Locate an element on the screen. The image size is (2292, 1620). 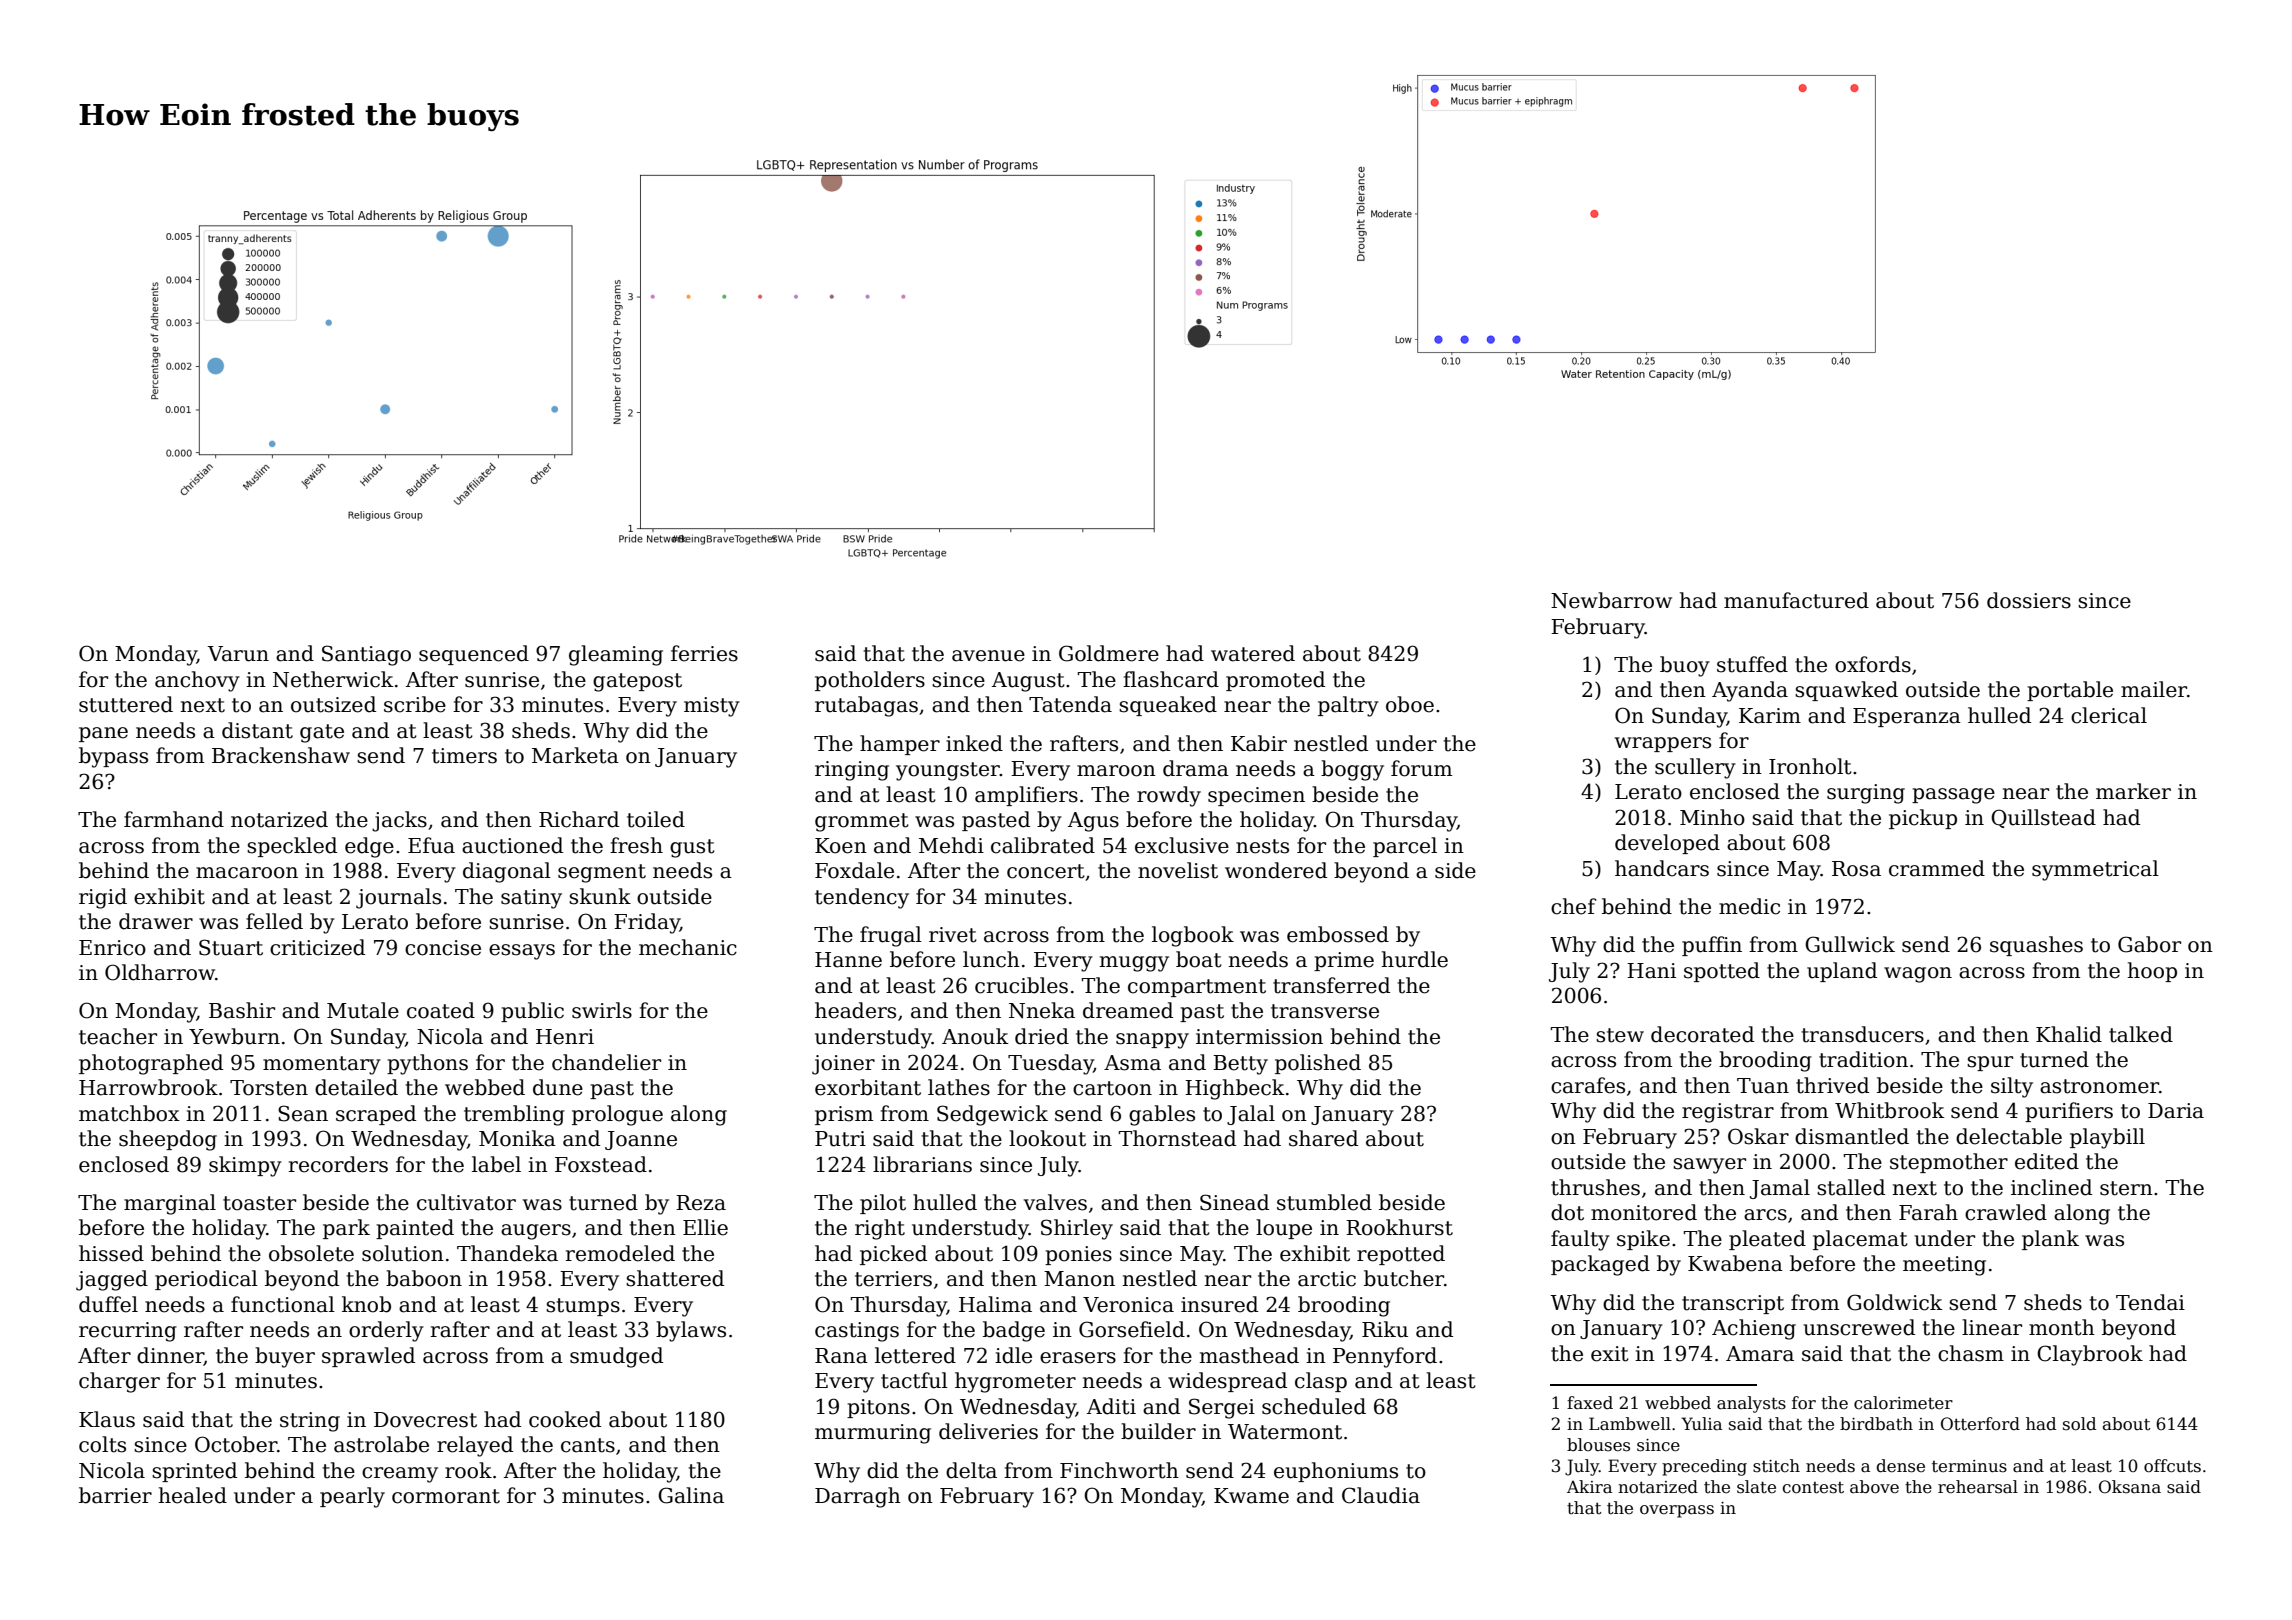
Varun is located at coordinates (238, 654).
